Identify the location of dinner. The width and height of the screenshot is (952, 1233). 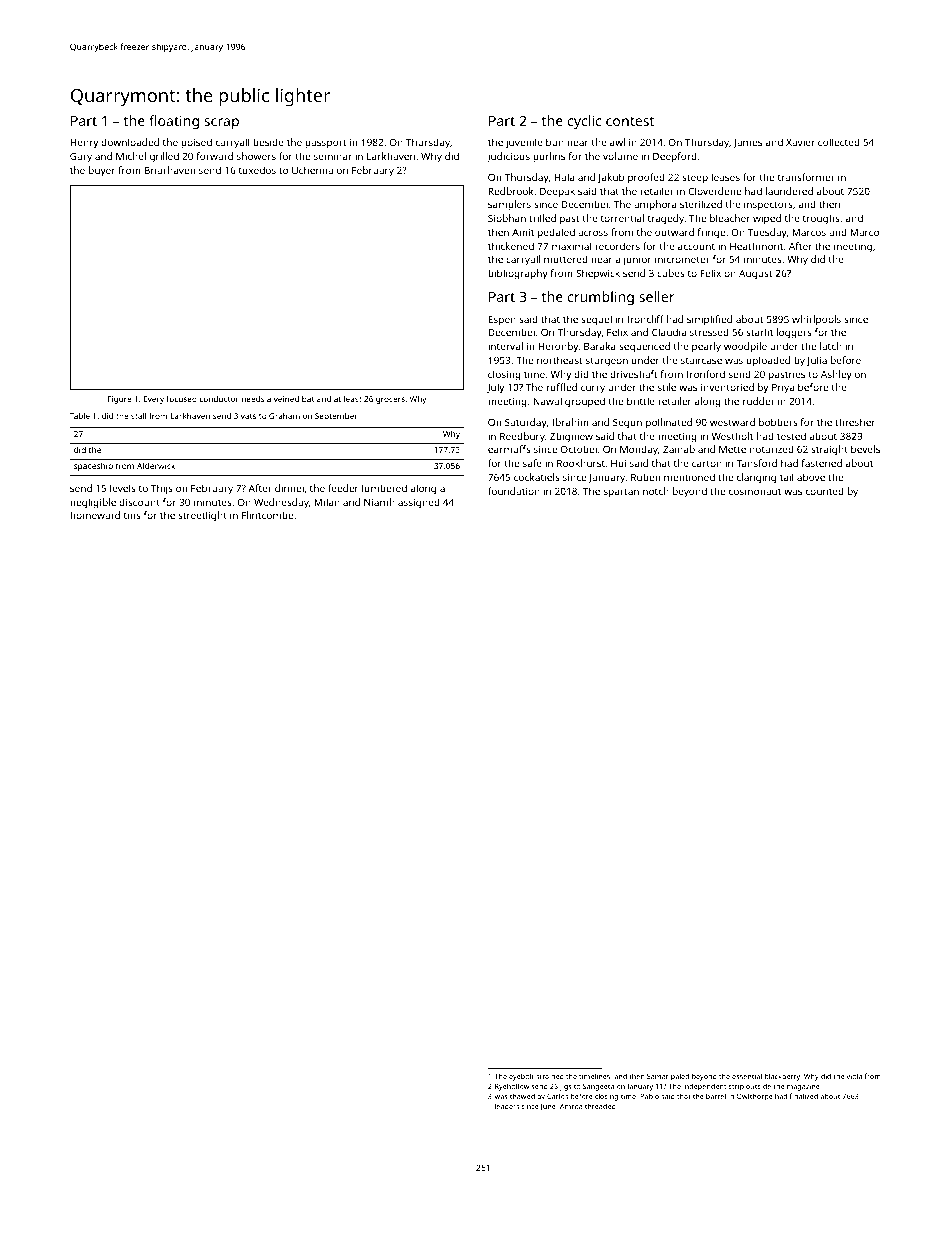
(290, 488).
